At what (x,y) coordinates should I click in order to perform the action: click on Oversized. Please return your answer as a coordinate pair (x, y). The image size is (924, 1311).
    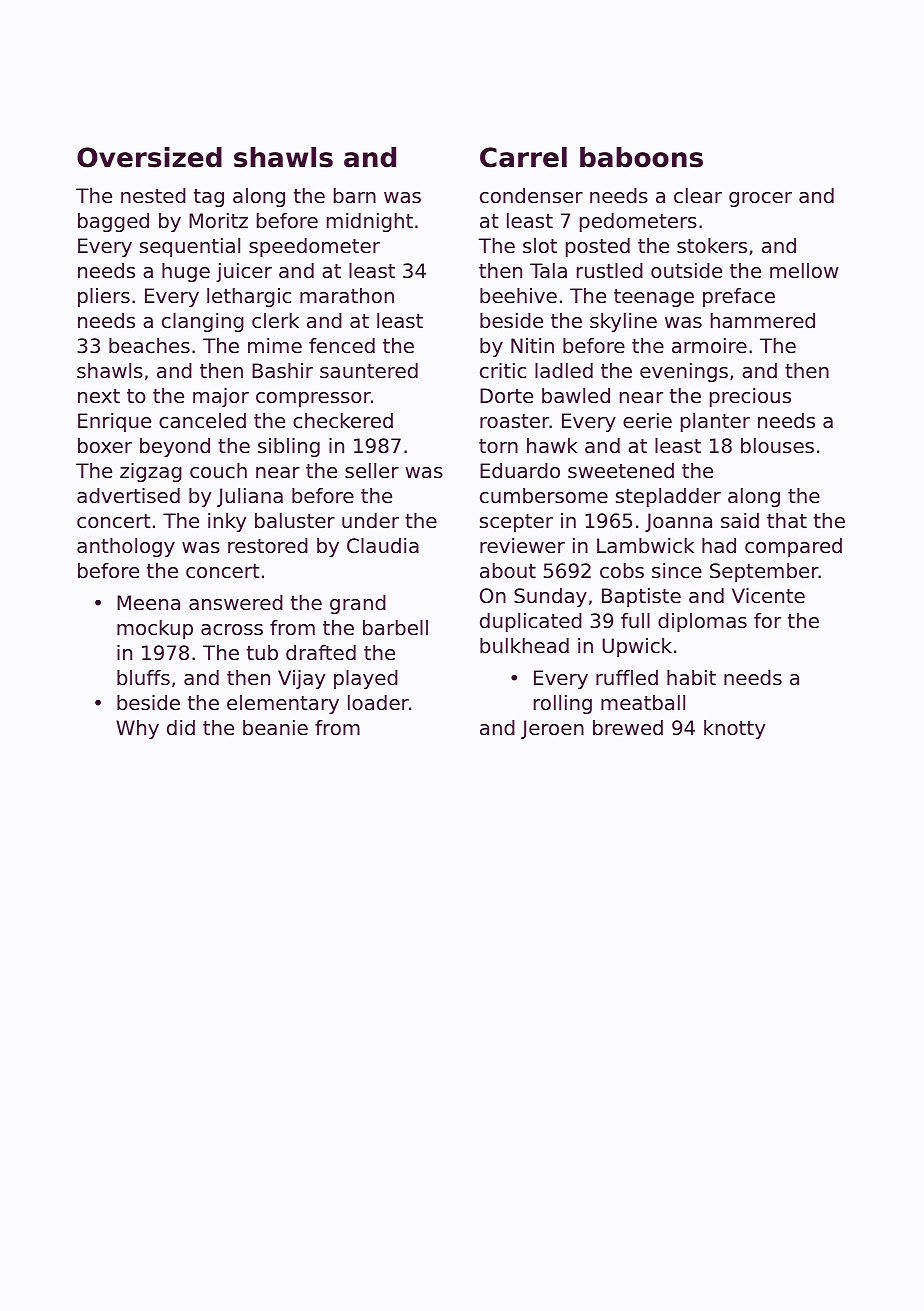
    Looking at the image, I should click on (149, 157).
